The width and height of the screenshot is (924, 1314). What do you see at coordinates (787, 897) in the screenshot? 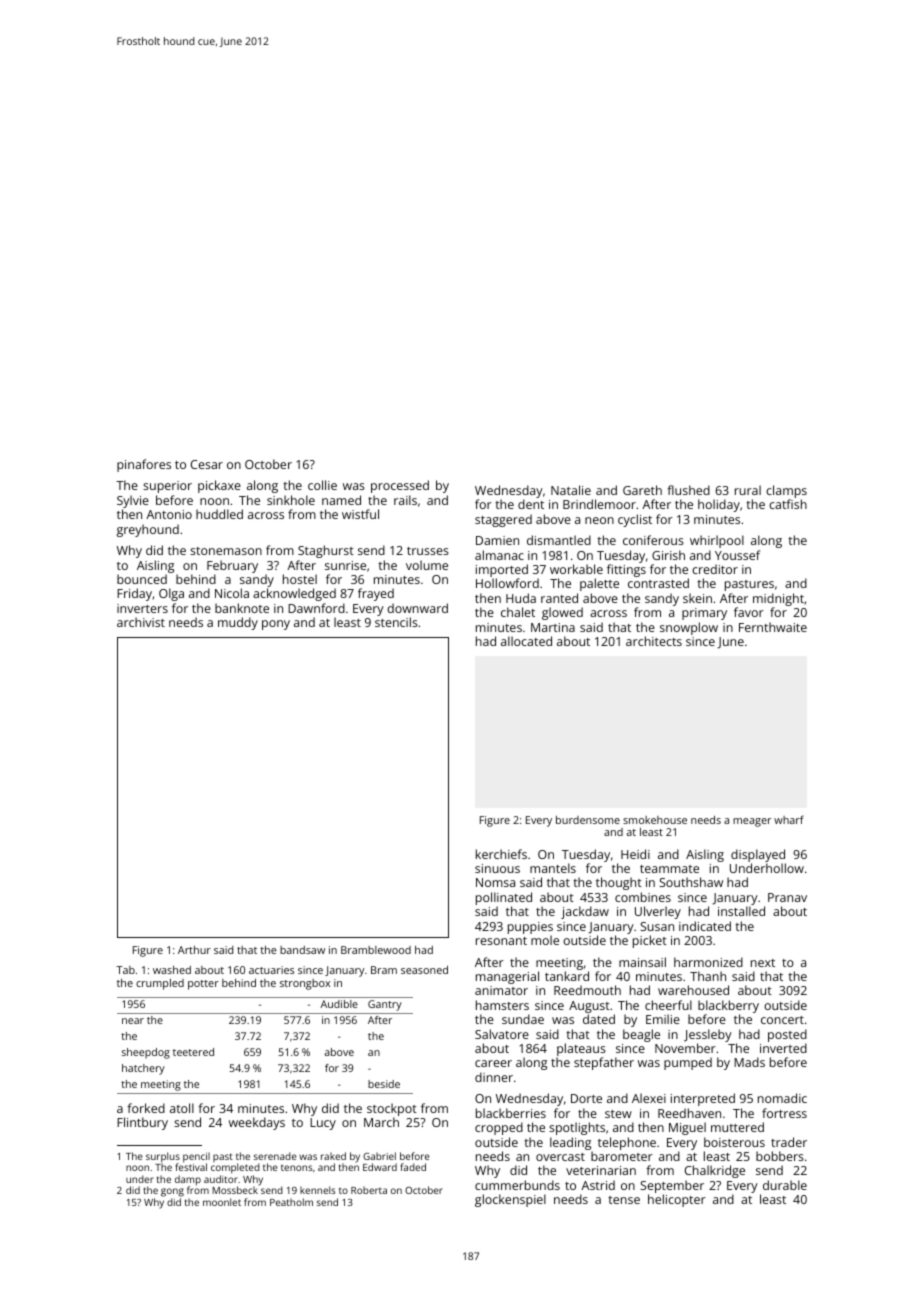
I see `Pranav` at bounding box center [787, 897].
